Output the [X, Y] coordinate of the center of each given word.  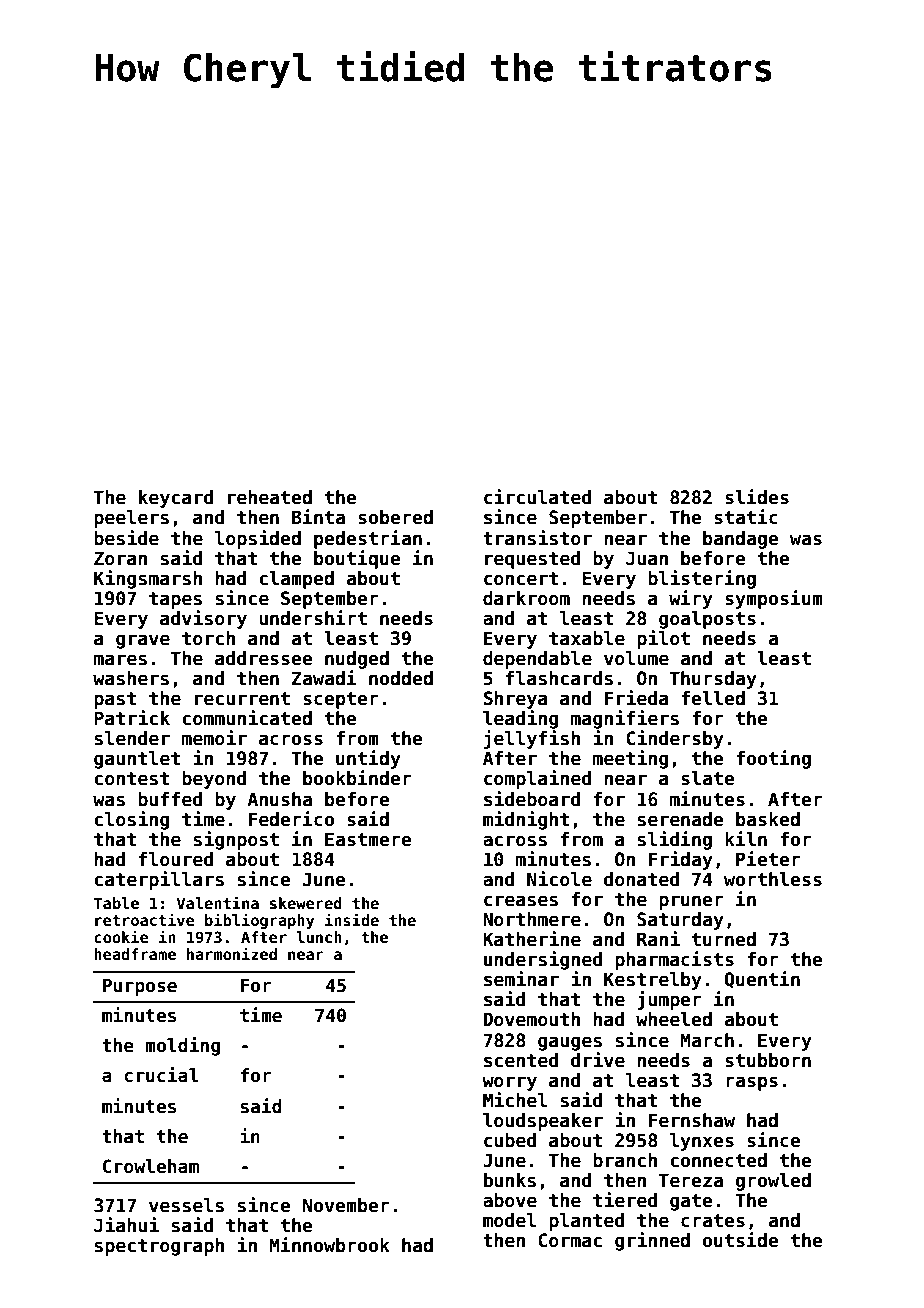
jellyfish [532, 739]
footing [773, 759]
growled [773, 1182]
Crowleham [151, 1166]
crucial [161, 1075]
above [510, 1200]
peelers [131, 519]
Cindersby [675, 739]
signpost [236, 840]
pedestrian [368, 539]
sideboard [532, 799]
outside [741, 1240]
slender [132, 738]
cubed [510, 1140]
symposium [774, 599]
